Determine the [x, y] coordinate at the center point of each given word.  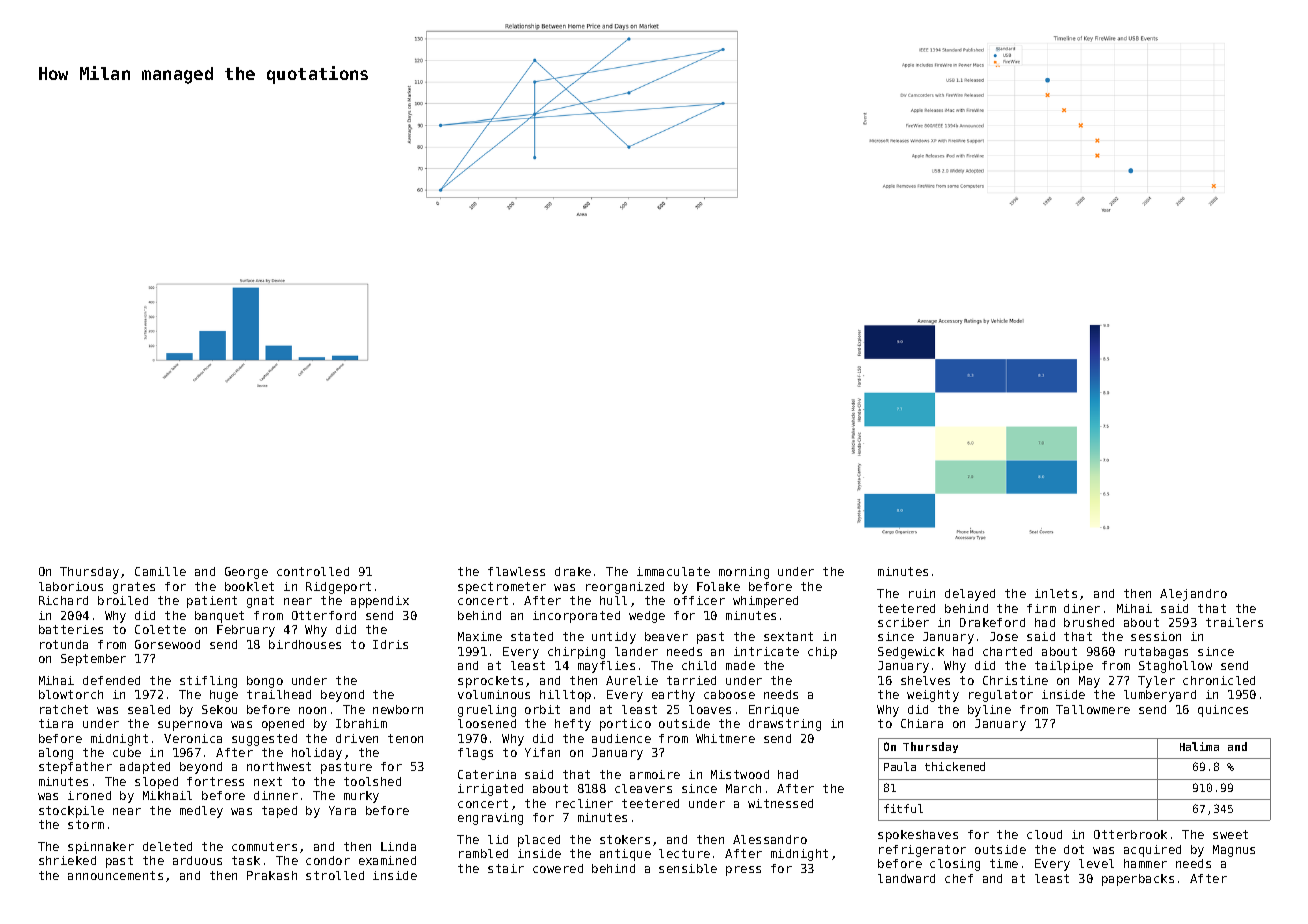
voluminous [494, 694]
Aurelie [632, 680]
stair [506, 868]
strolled [335, 875]
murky [361, 797]
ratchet [64, 709]
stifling [208, 682]
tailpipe [1064, 667]
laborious [71, 586]
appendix [380, 602]
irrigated [490, 790]
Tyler [1156, 682]
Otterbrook [1130, 834]
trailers [1234, 622]
